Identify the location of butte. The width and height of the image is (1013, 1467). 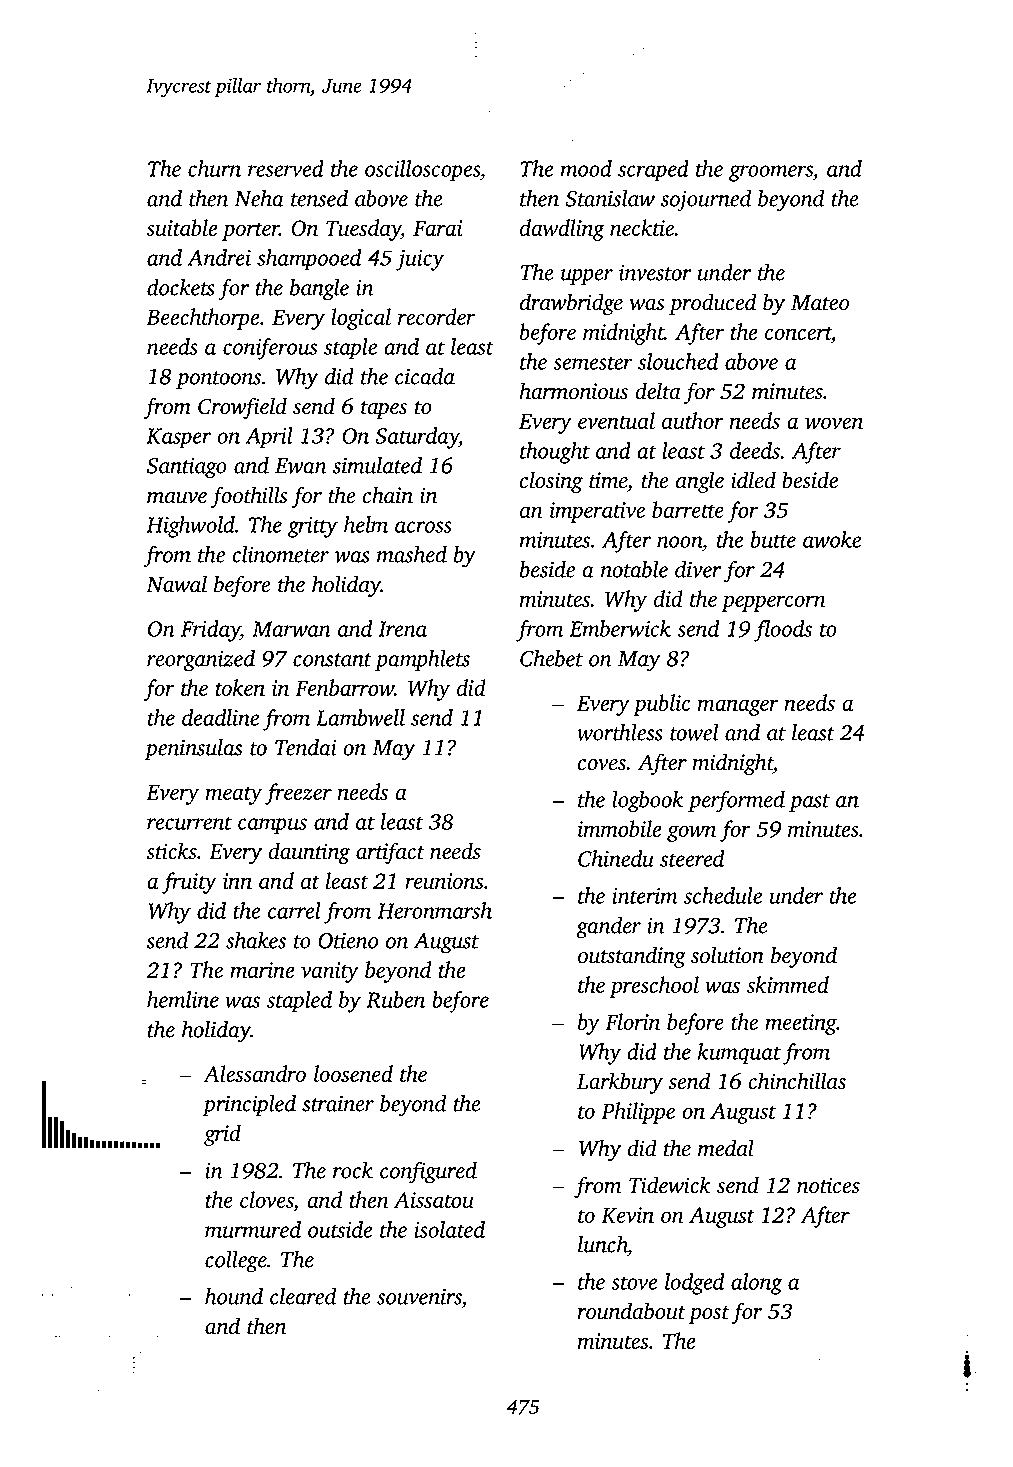
(773, 539).
